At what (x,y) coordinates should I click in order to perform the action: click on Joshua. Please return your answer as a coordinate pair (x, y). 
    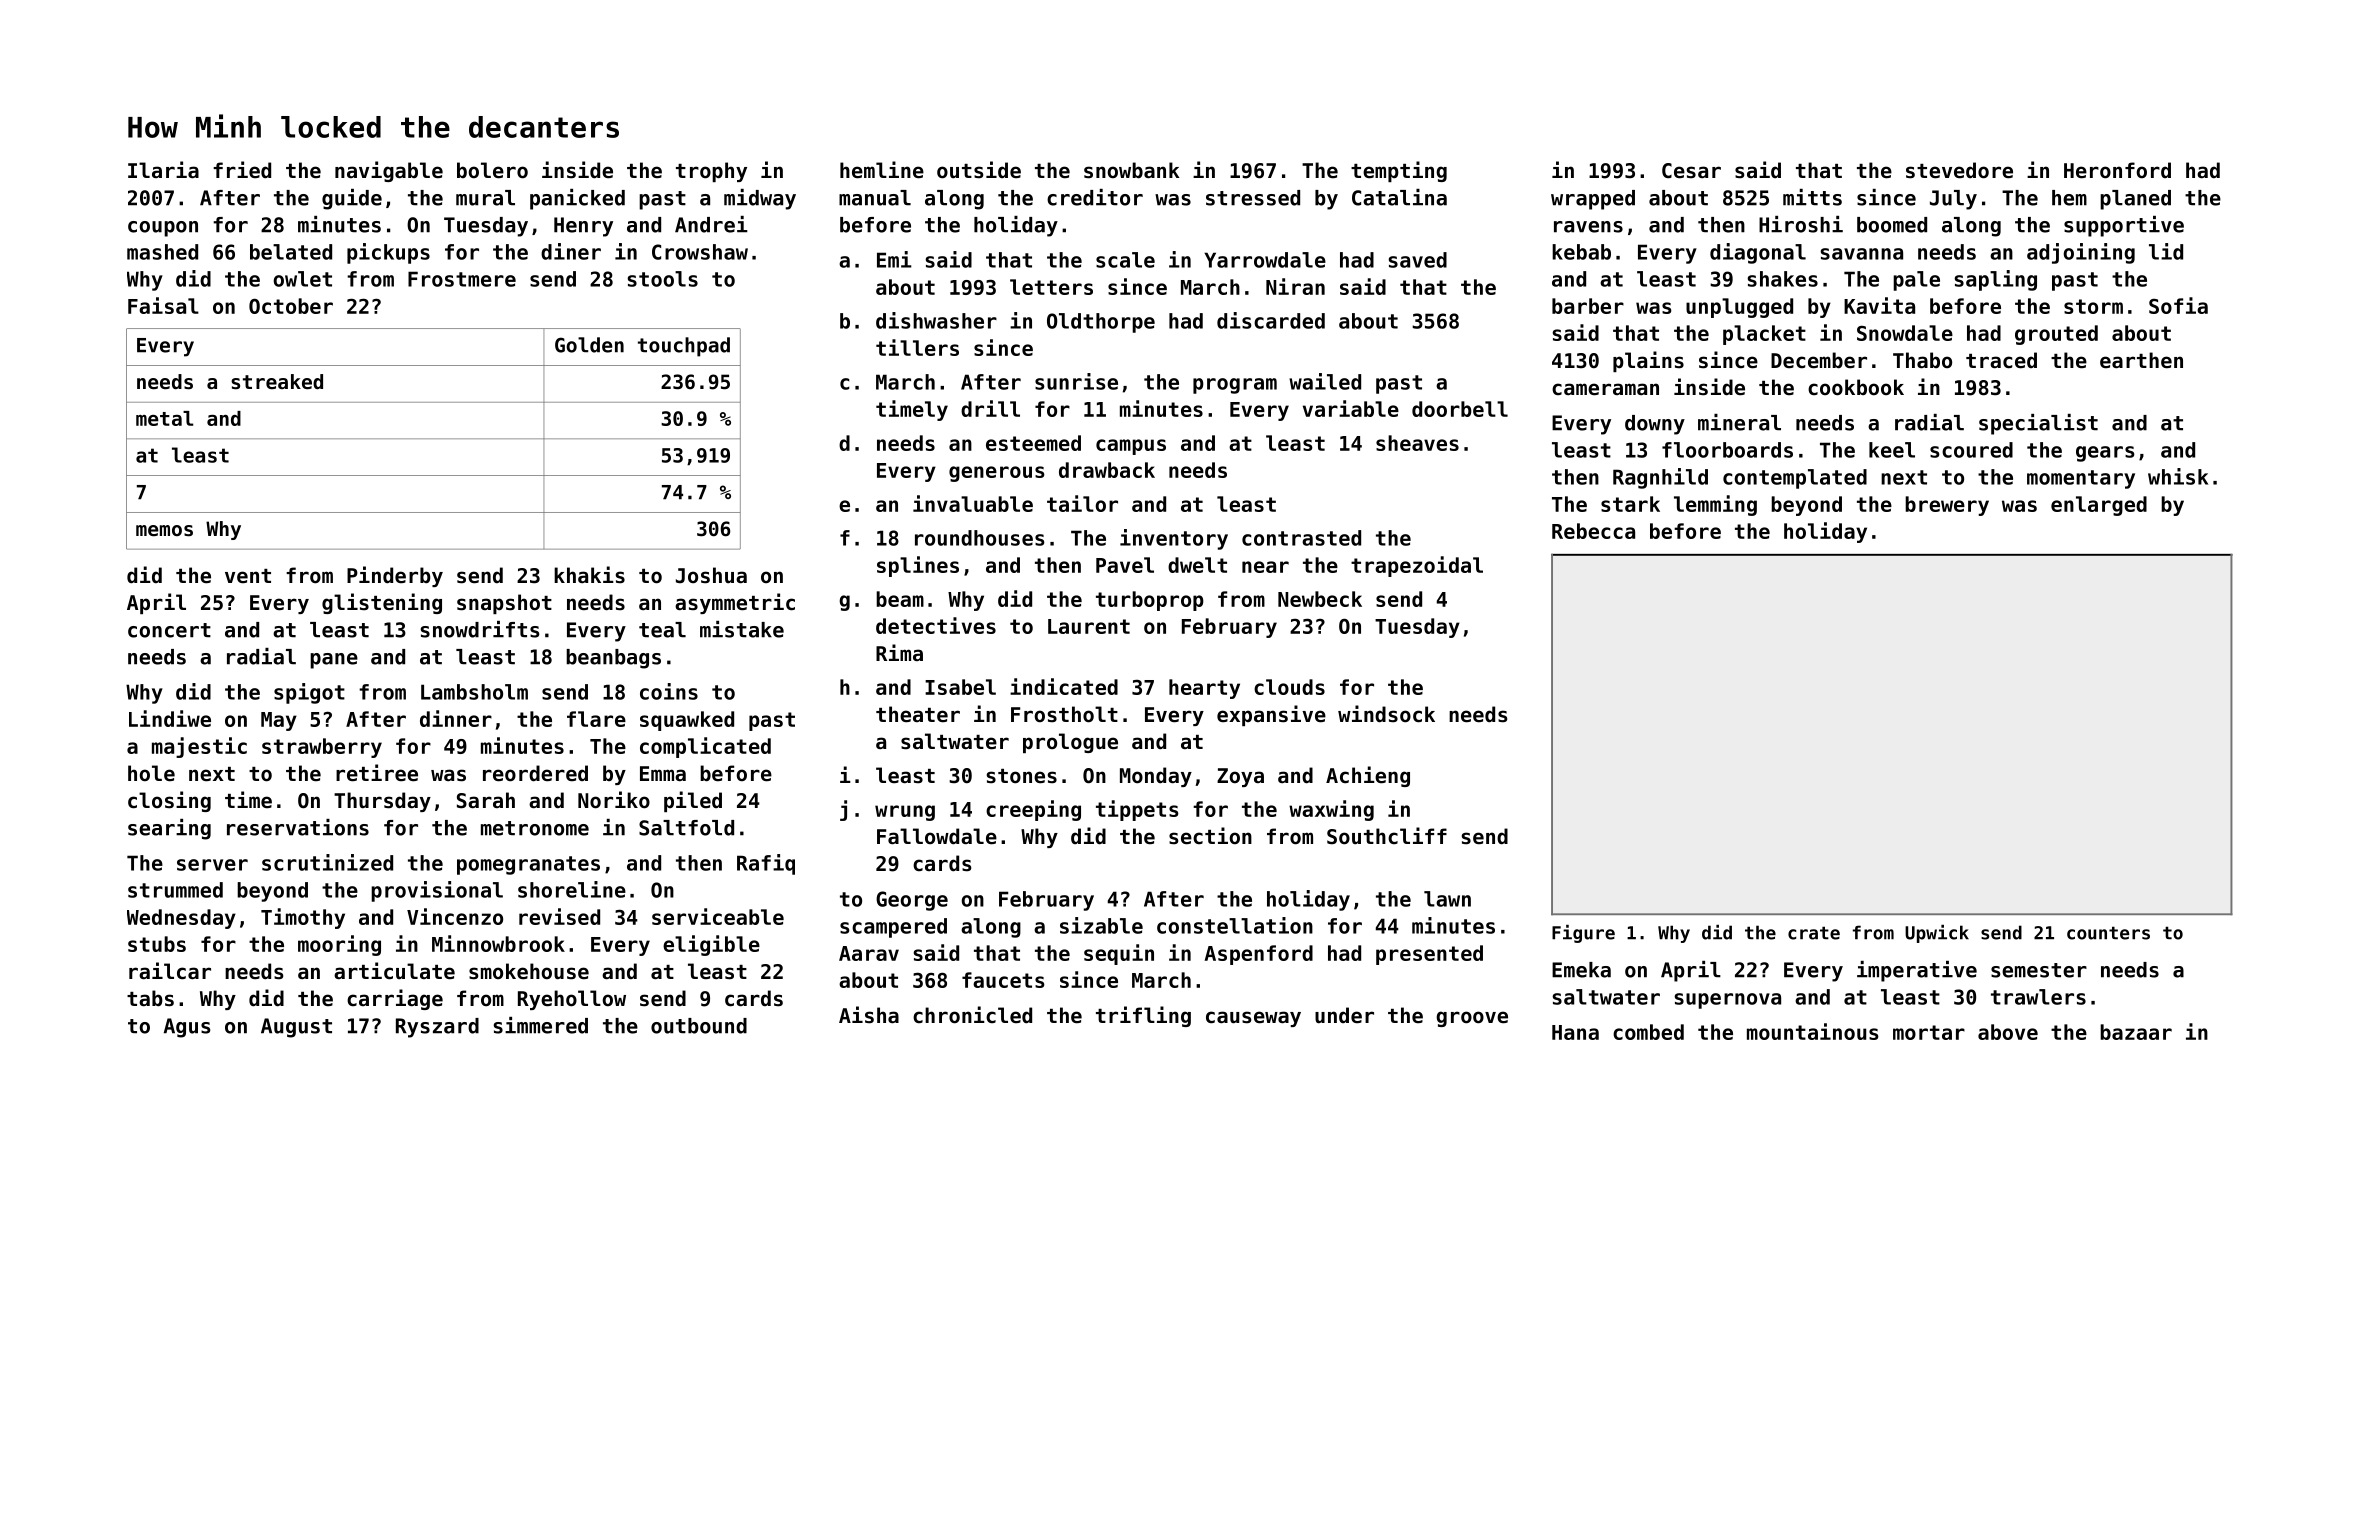
    Looking at the image, I should click on (711, 575).
